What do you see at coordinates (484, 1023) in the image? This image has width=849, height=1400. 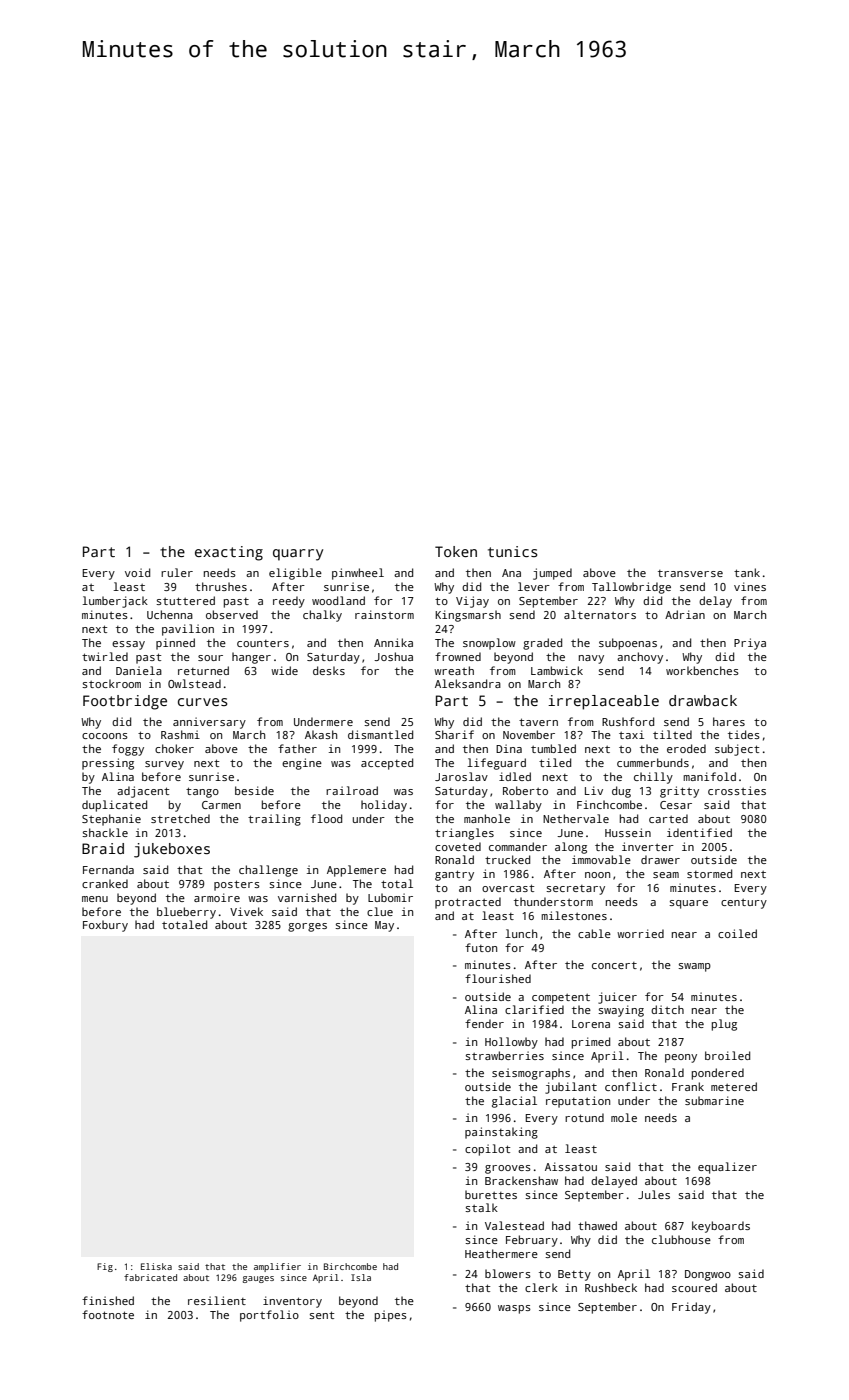 I see `fender` at bounding box center [484, 1023].
